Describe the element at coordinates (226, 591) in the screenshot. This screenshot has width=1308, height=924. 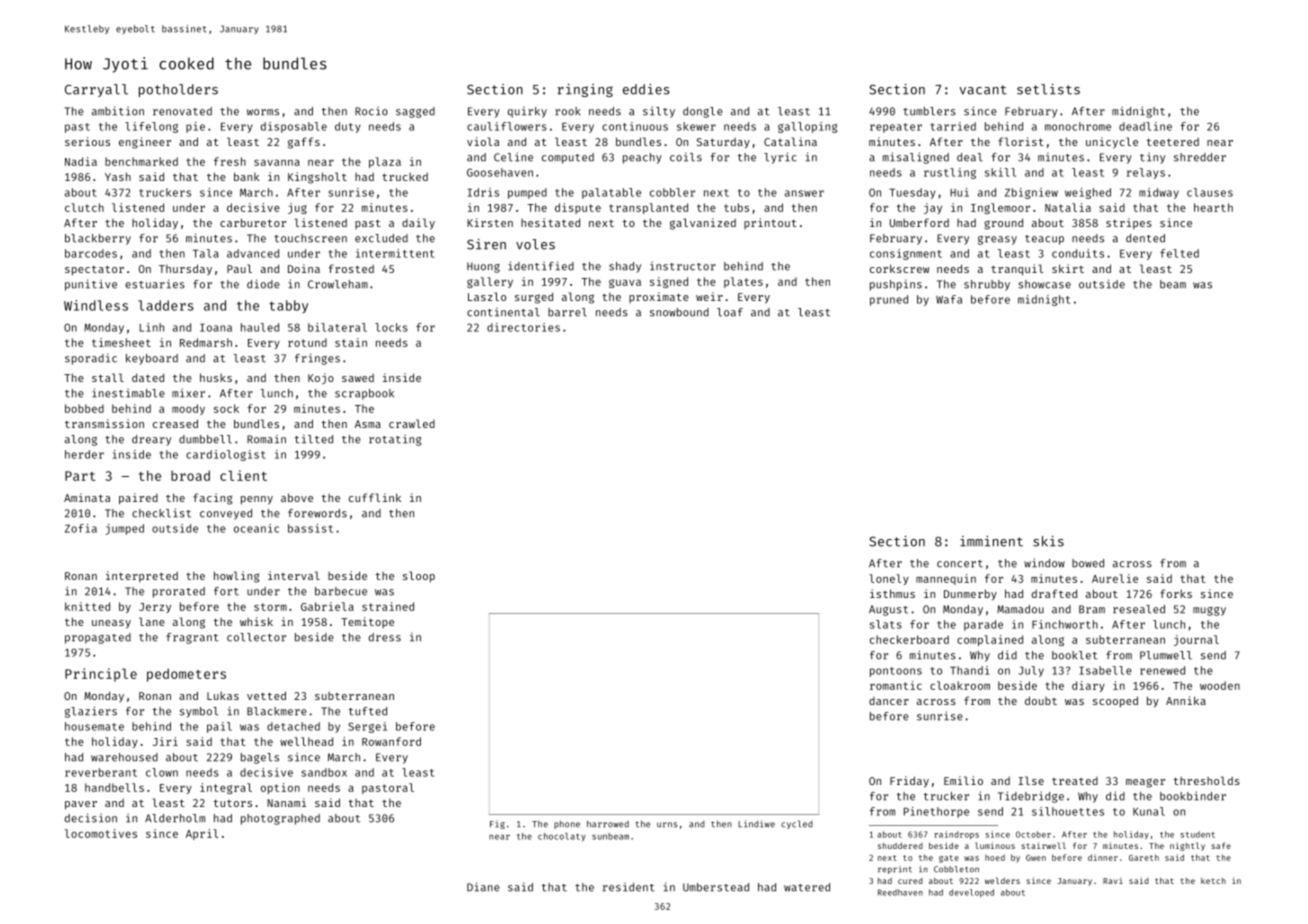
I see `fort` at that location.
